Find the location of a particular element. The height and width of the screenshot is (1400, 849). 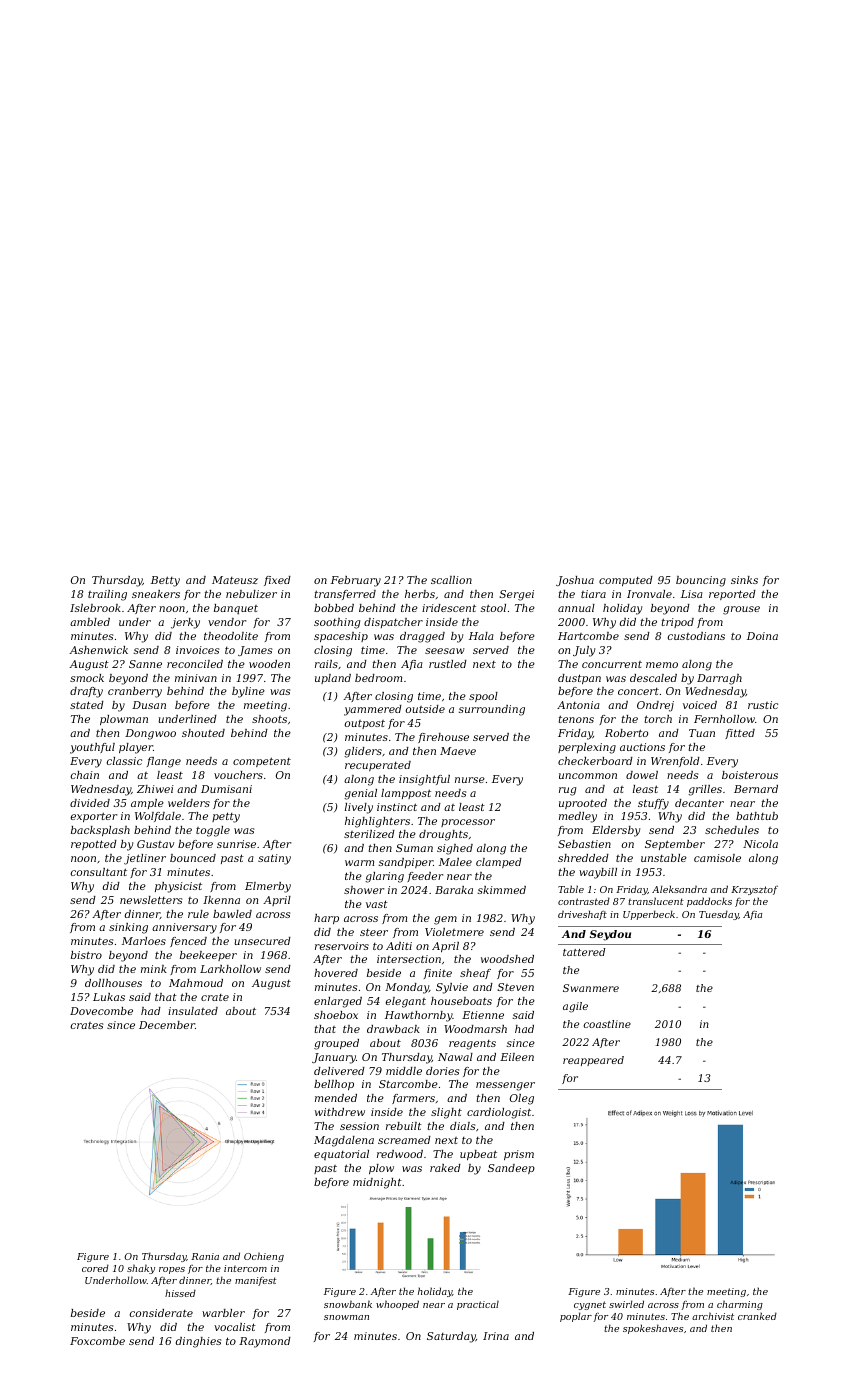

ropes is located at coordinates (172, 1270).
